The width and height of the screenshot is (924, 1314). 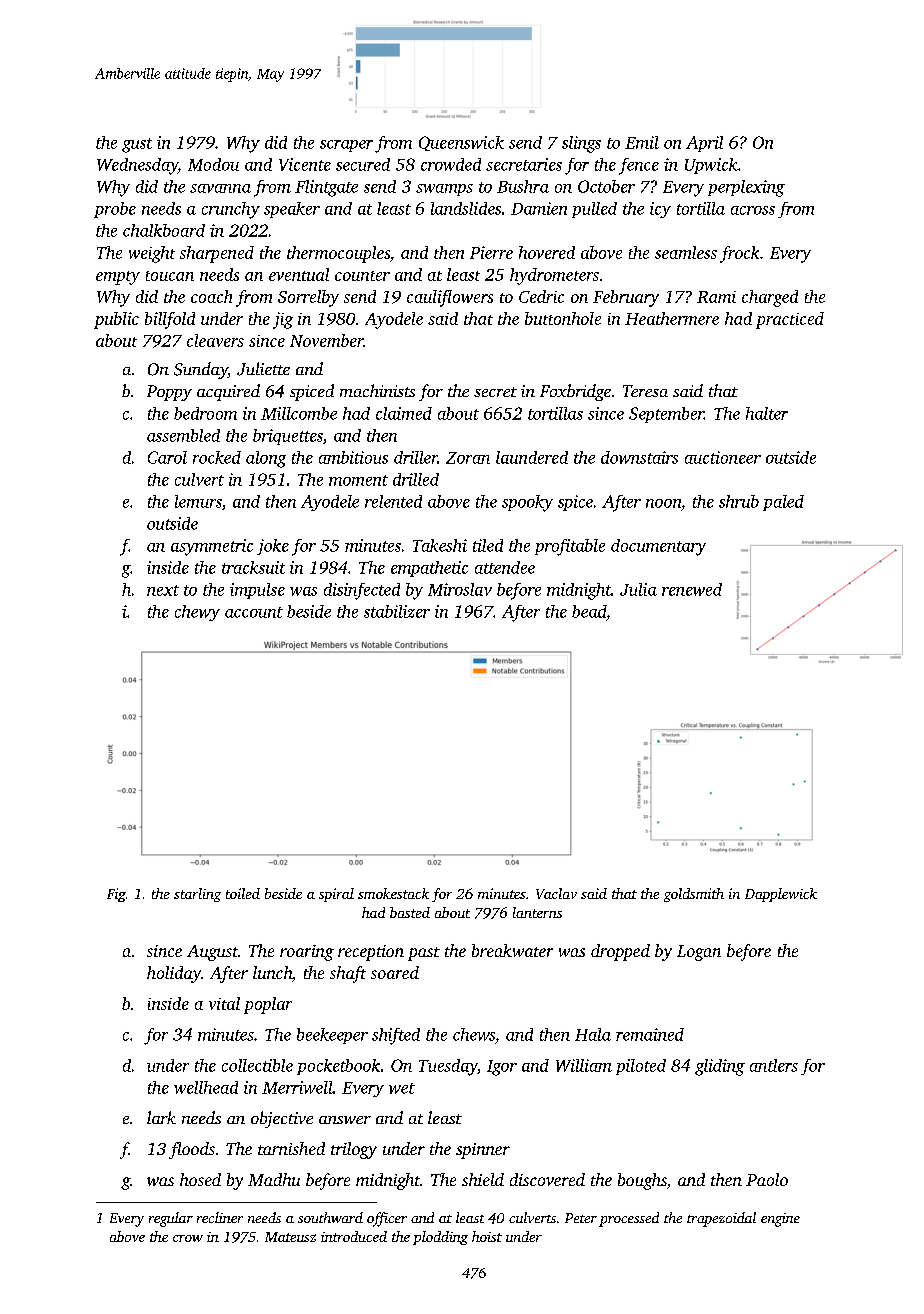 I want to click on Emil, so click(x=642, y=142).
